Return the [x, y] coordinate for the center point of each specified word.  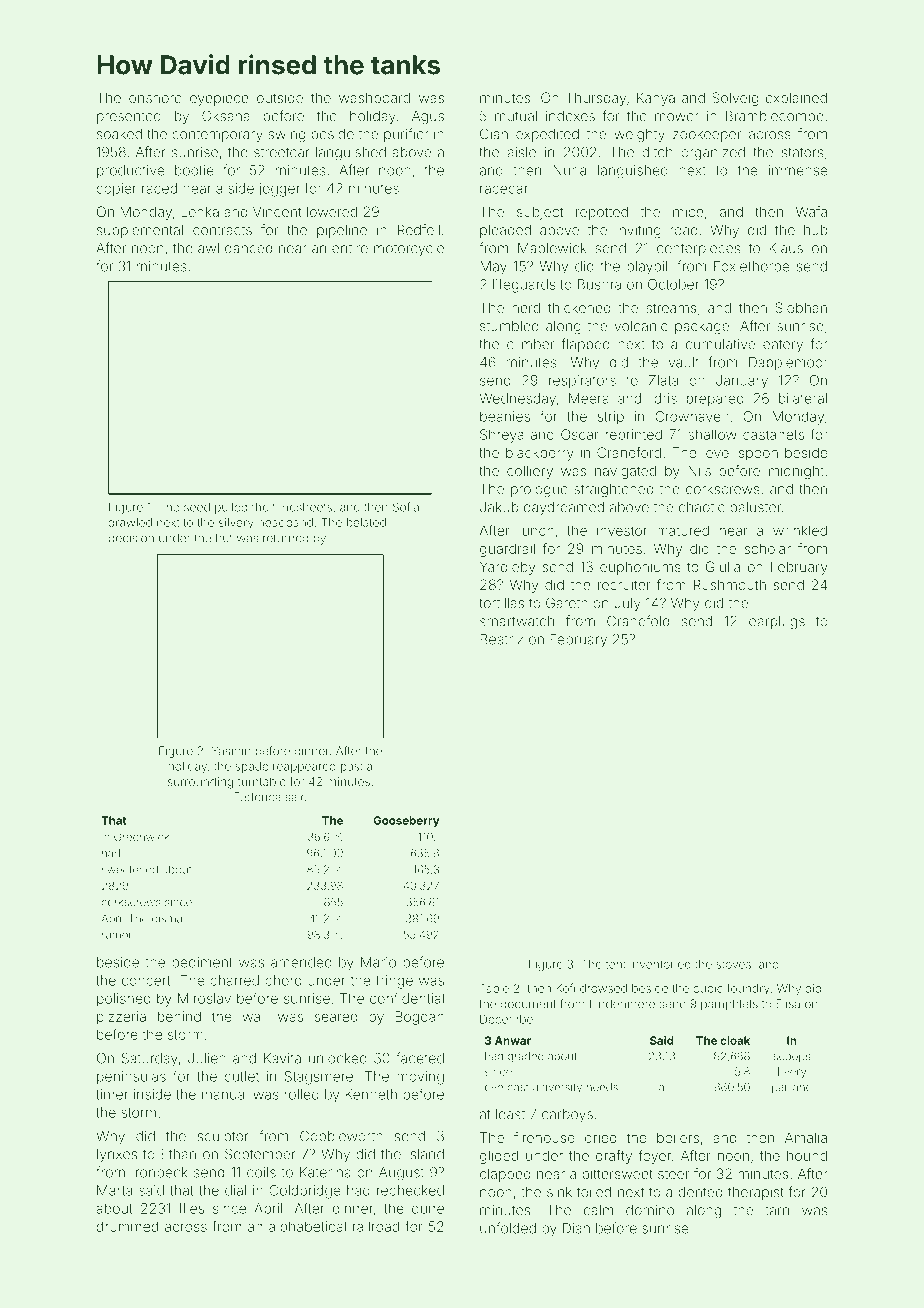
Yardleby [507, 568]
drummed [127, 1226]
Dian [576, 1228]
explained [796, 99]
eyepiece [219, 99]
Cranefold [638, 621]
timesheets [302, 507]
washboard [374, 97]
